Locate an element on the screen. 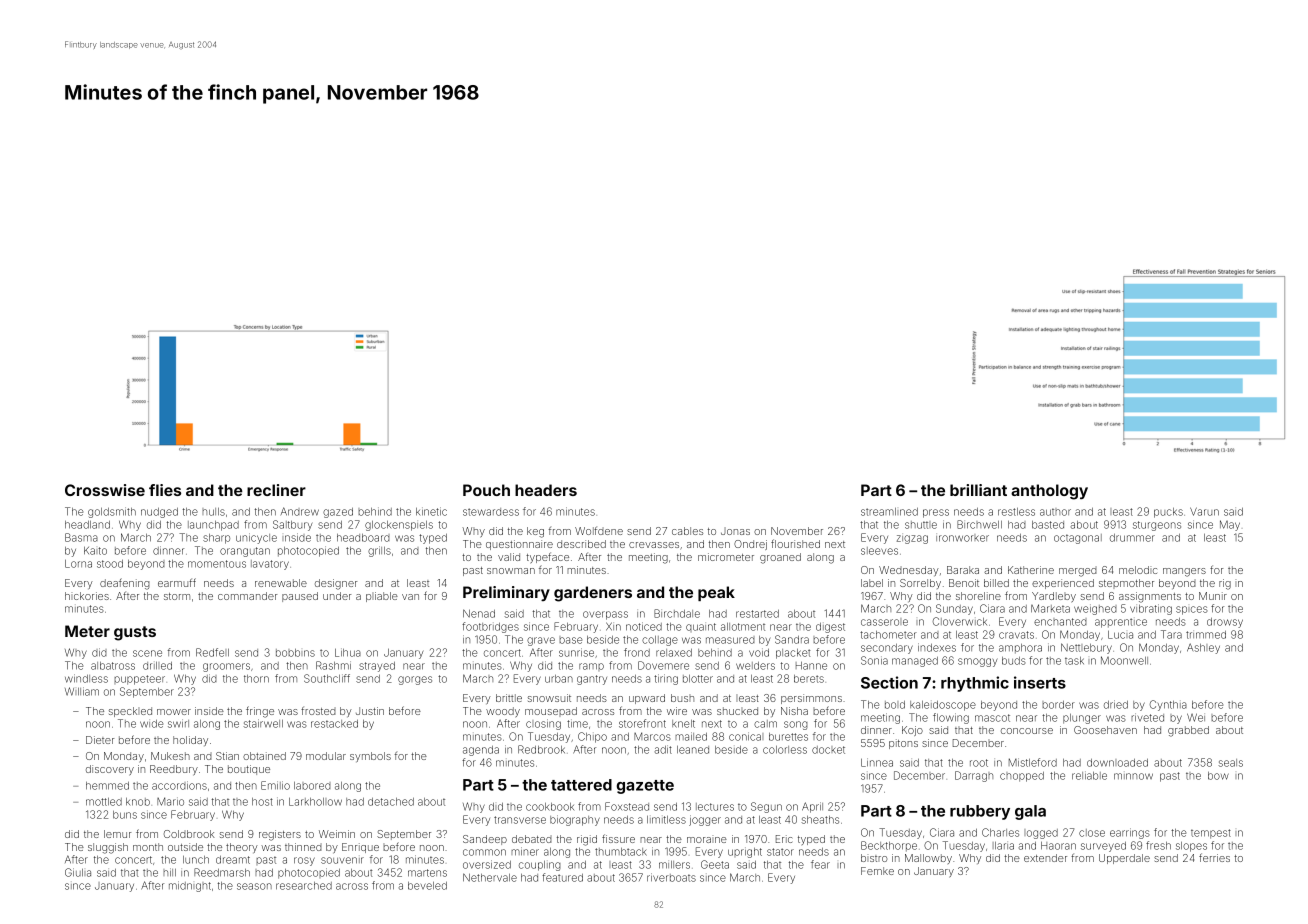 This screenshot has height=924, width=1308. spices is located at coordinates (1192, 610).
